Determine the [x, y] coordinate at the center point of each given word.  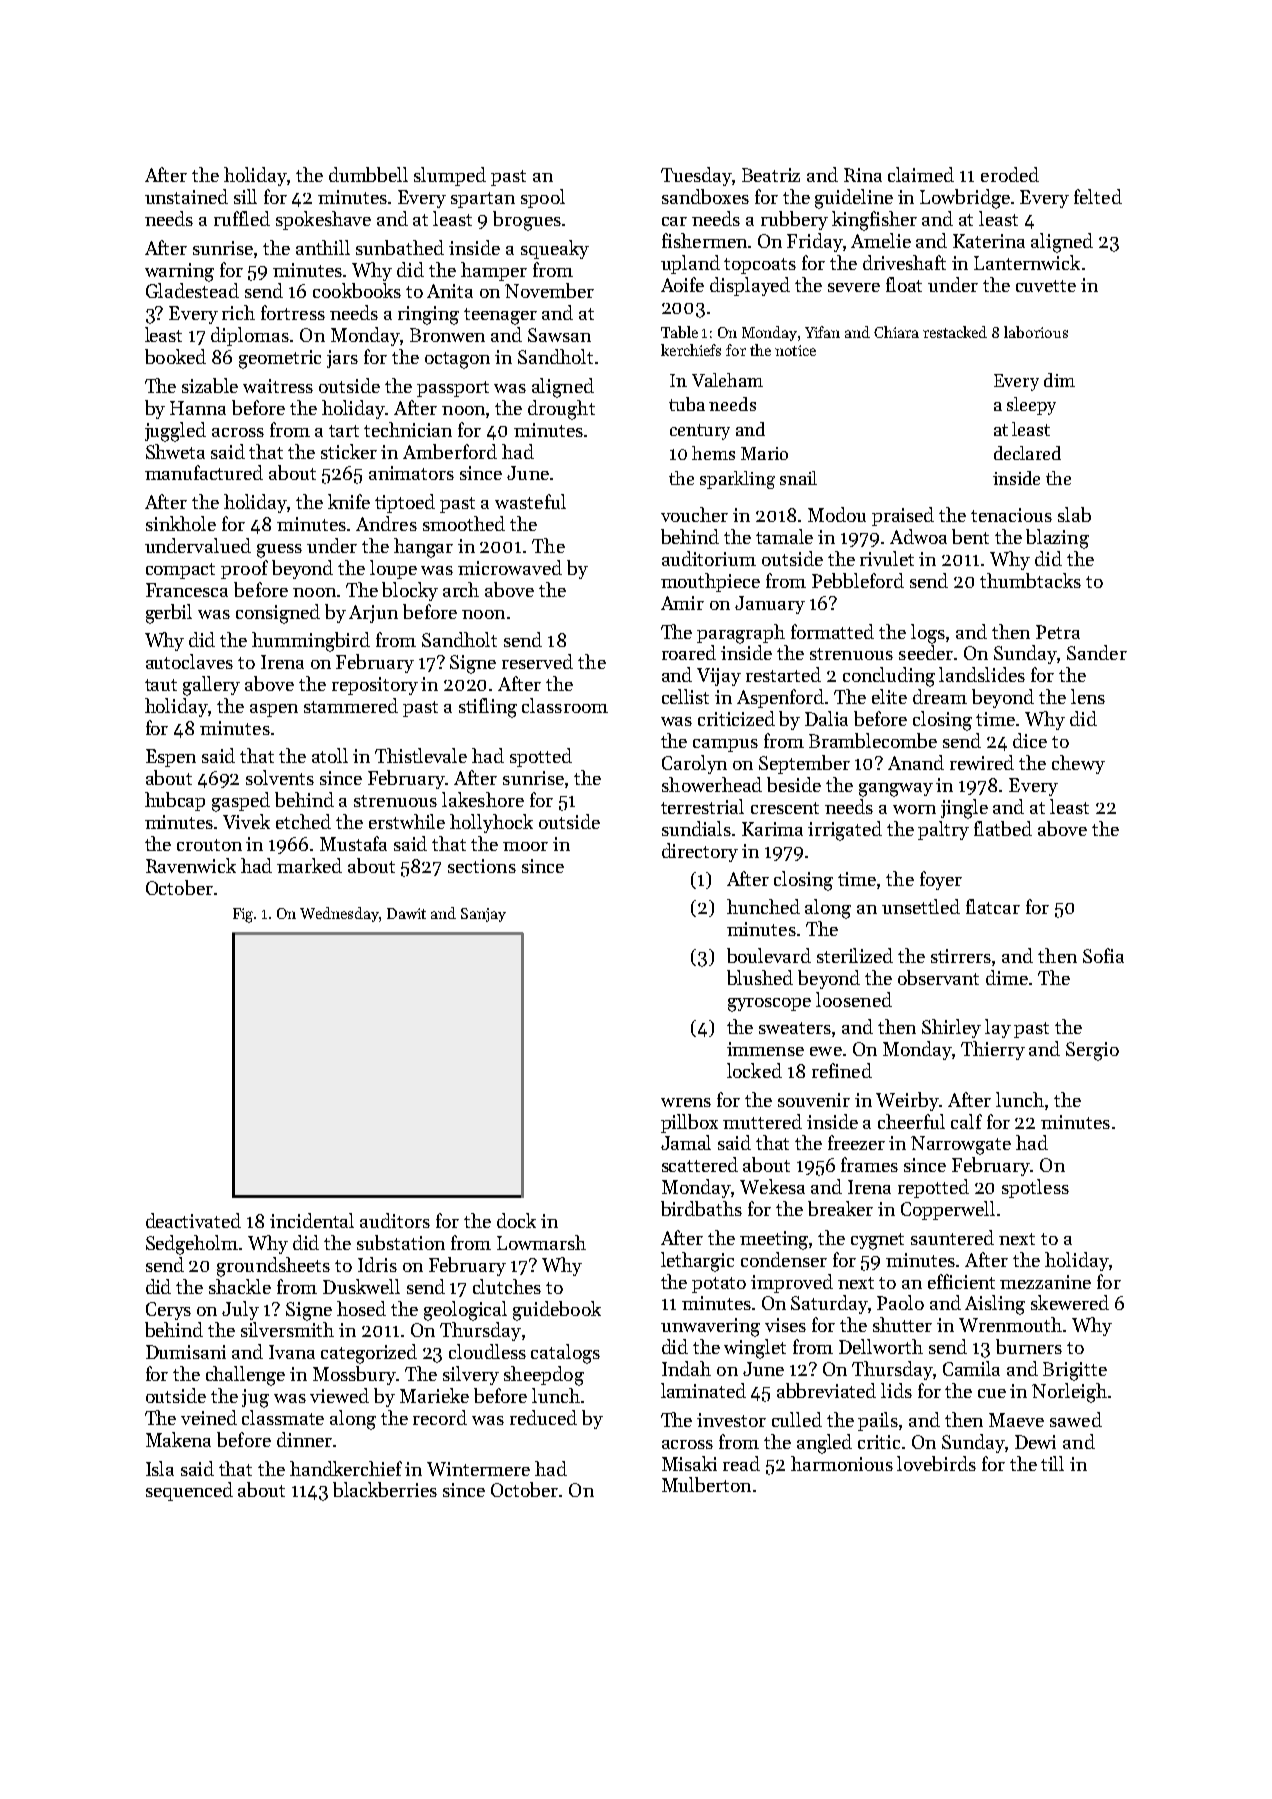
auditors [395, 1220]
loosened [854, 999]
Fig [244, 915]
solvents [280, 777]
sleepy [1031, 406]
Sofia [1103, 955]
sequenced [189, 1491]
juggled [175, 432]
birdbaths [701, 1208]
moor [525, 846]
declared [1027, 453]
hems [713, 453]
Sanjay [483, 915]
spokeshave [323, 220]
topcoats [760, 266]
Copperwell [948, 1210]
